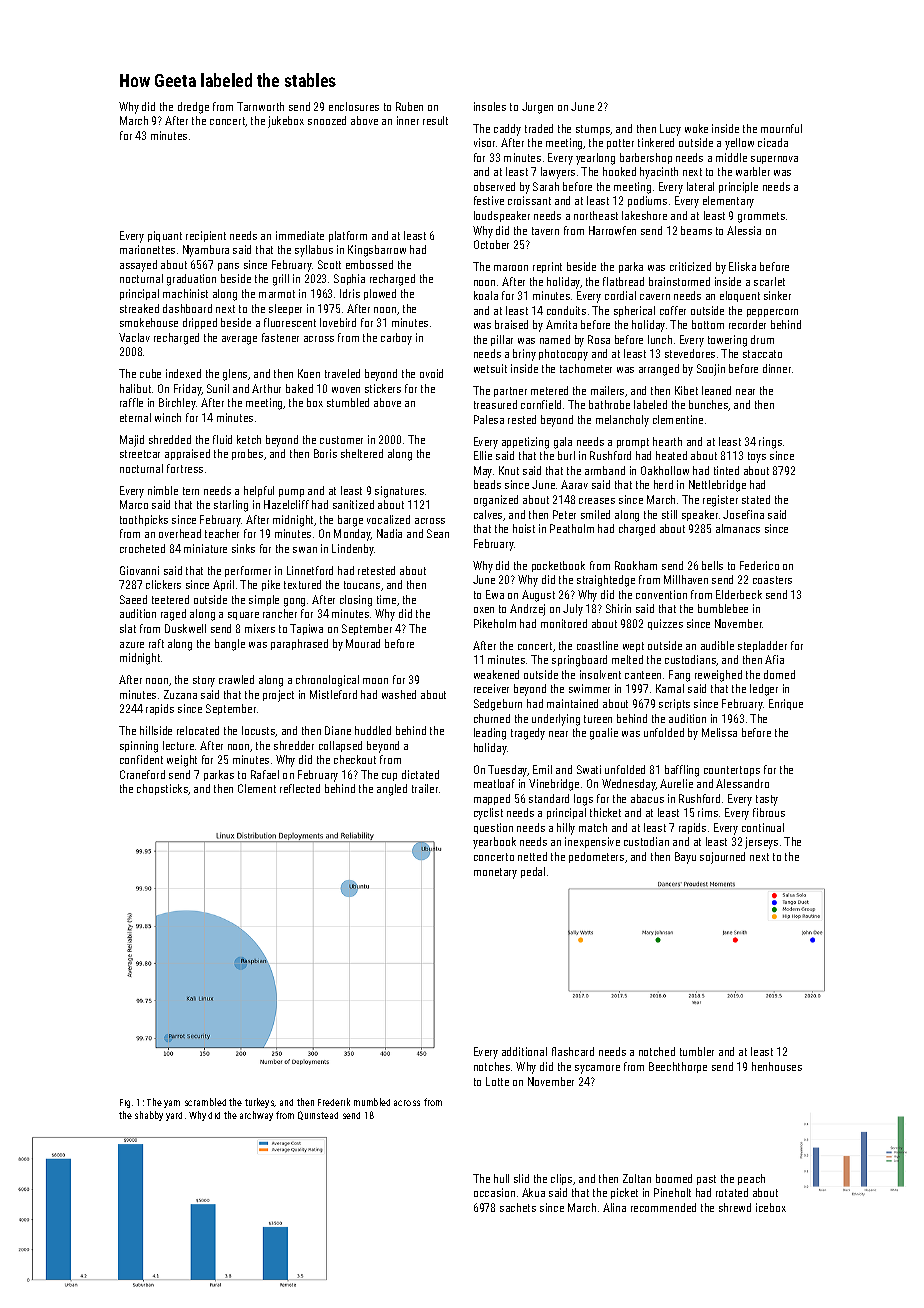 The image size is (924, 1308). Describe the element at coordinates (494, 1192) in the screenshot. I see `occasion` at that location.
